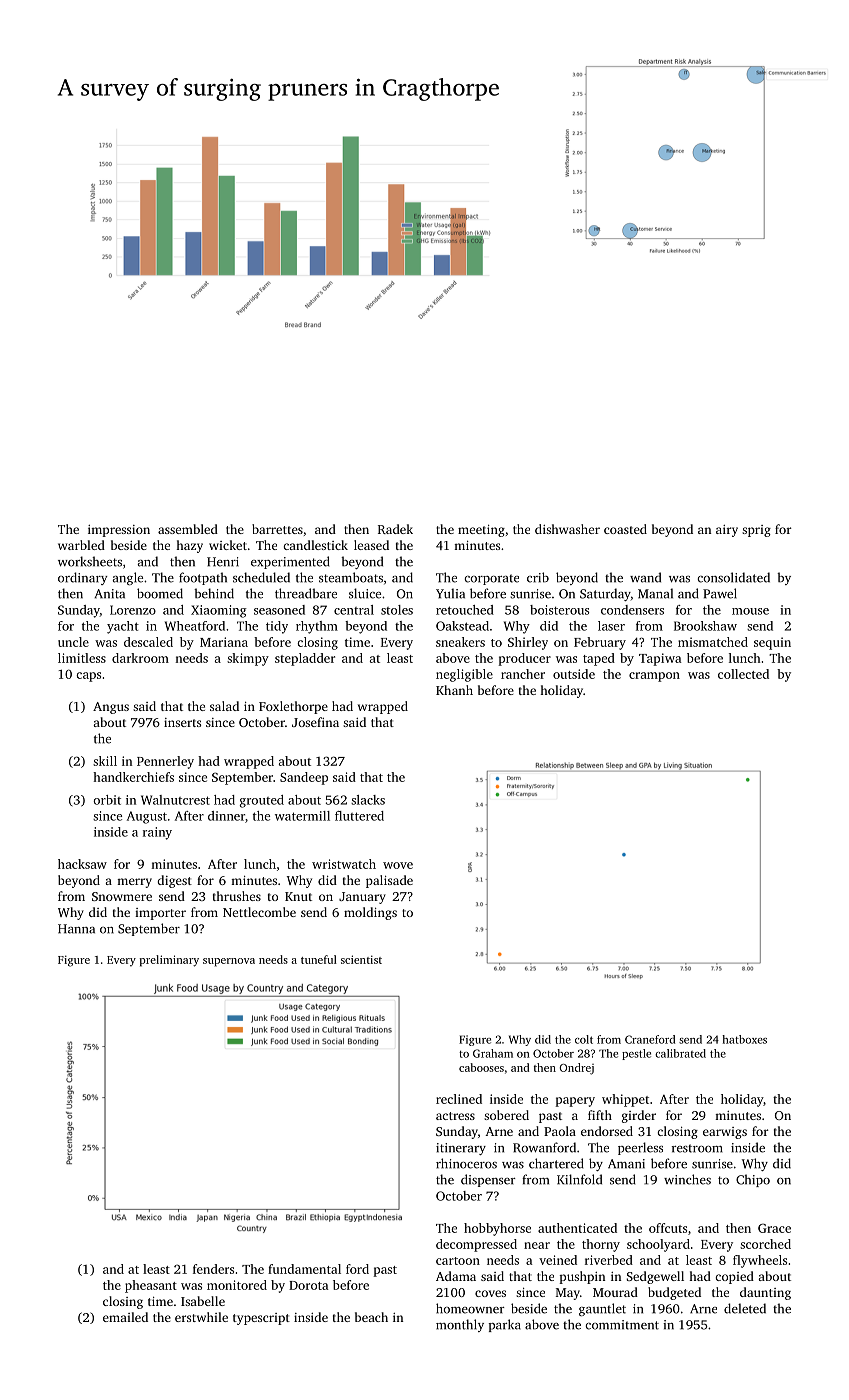 This screenshot has width=849, height=1400. I want to click on pheasant, so click(151, 1286).
